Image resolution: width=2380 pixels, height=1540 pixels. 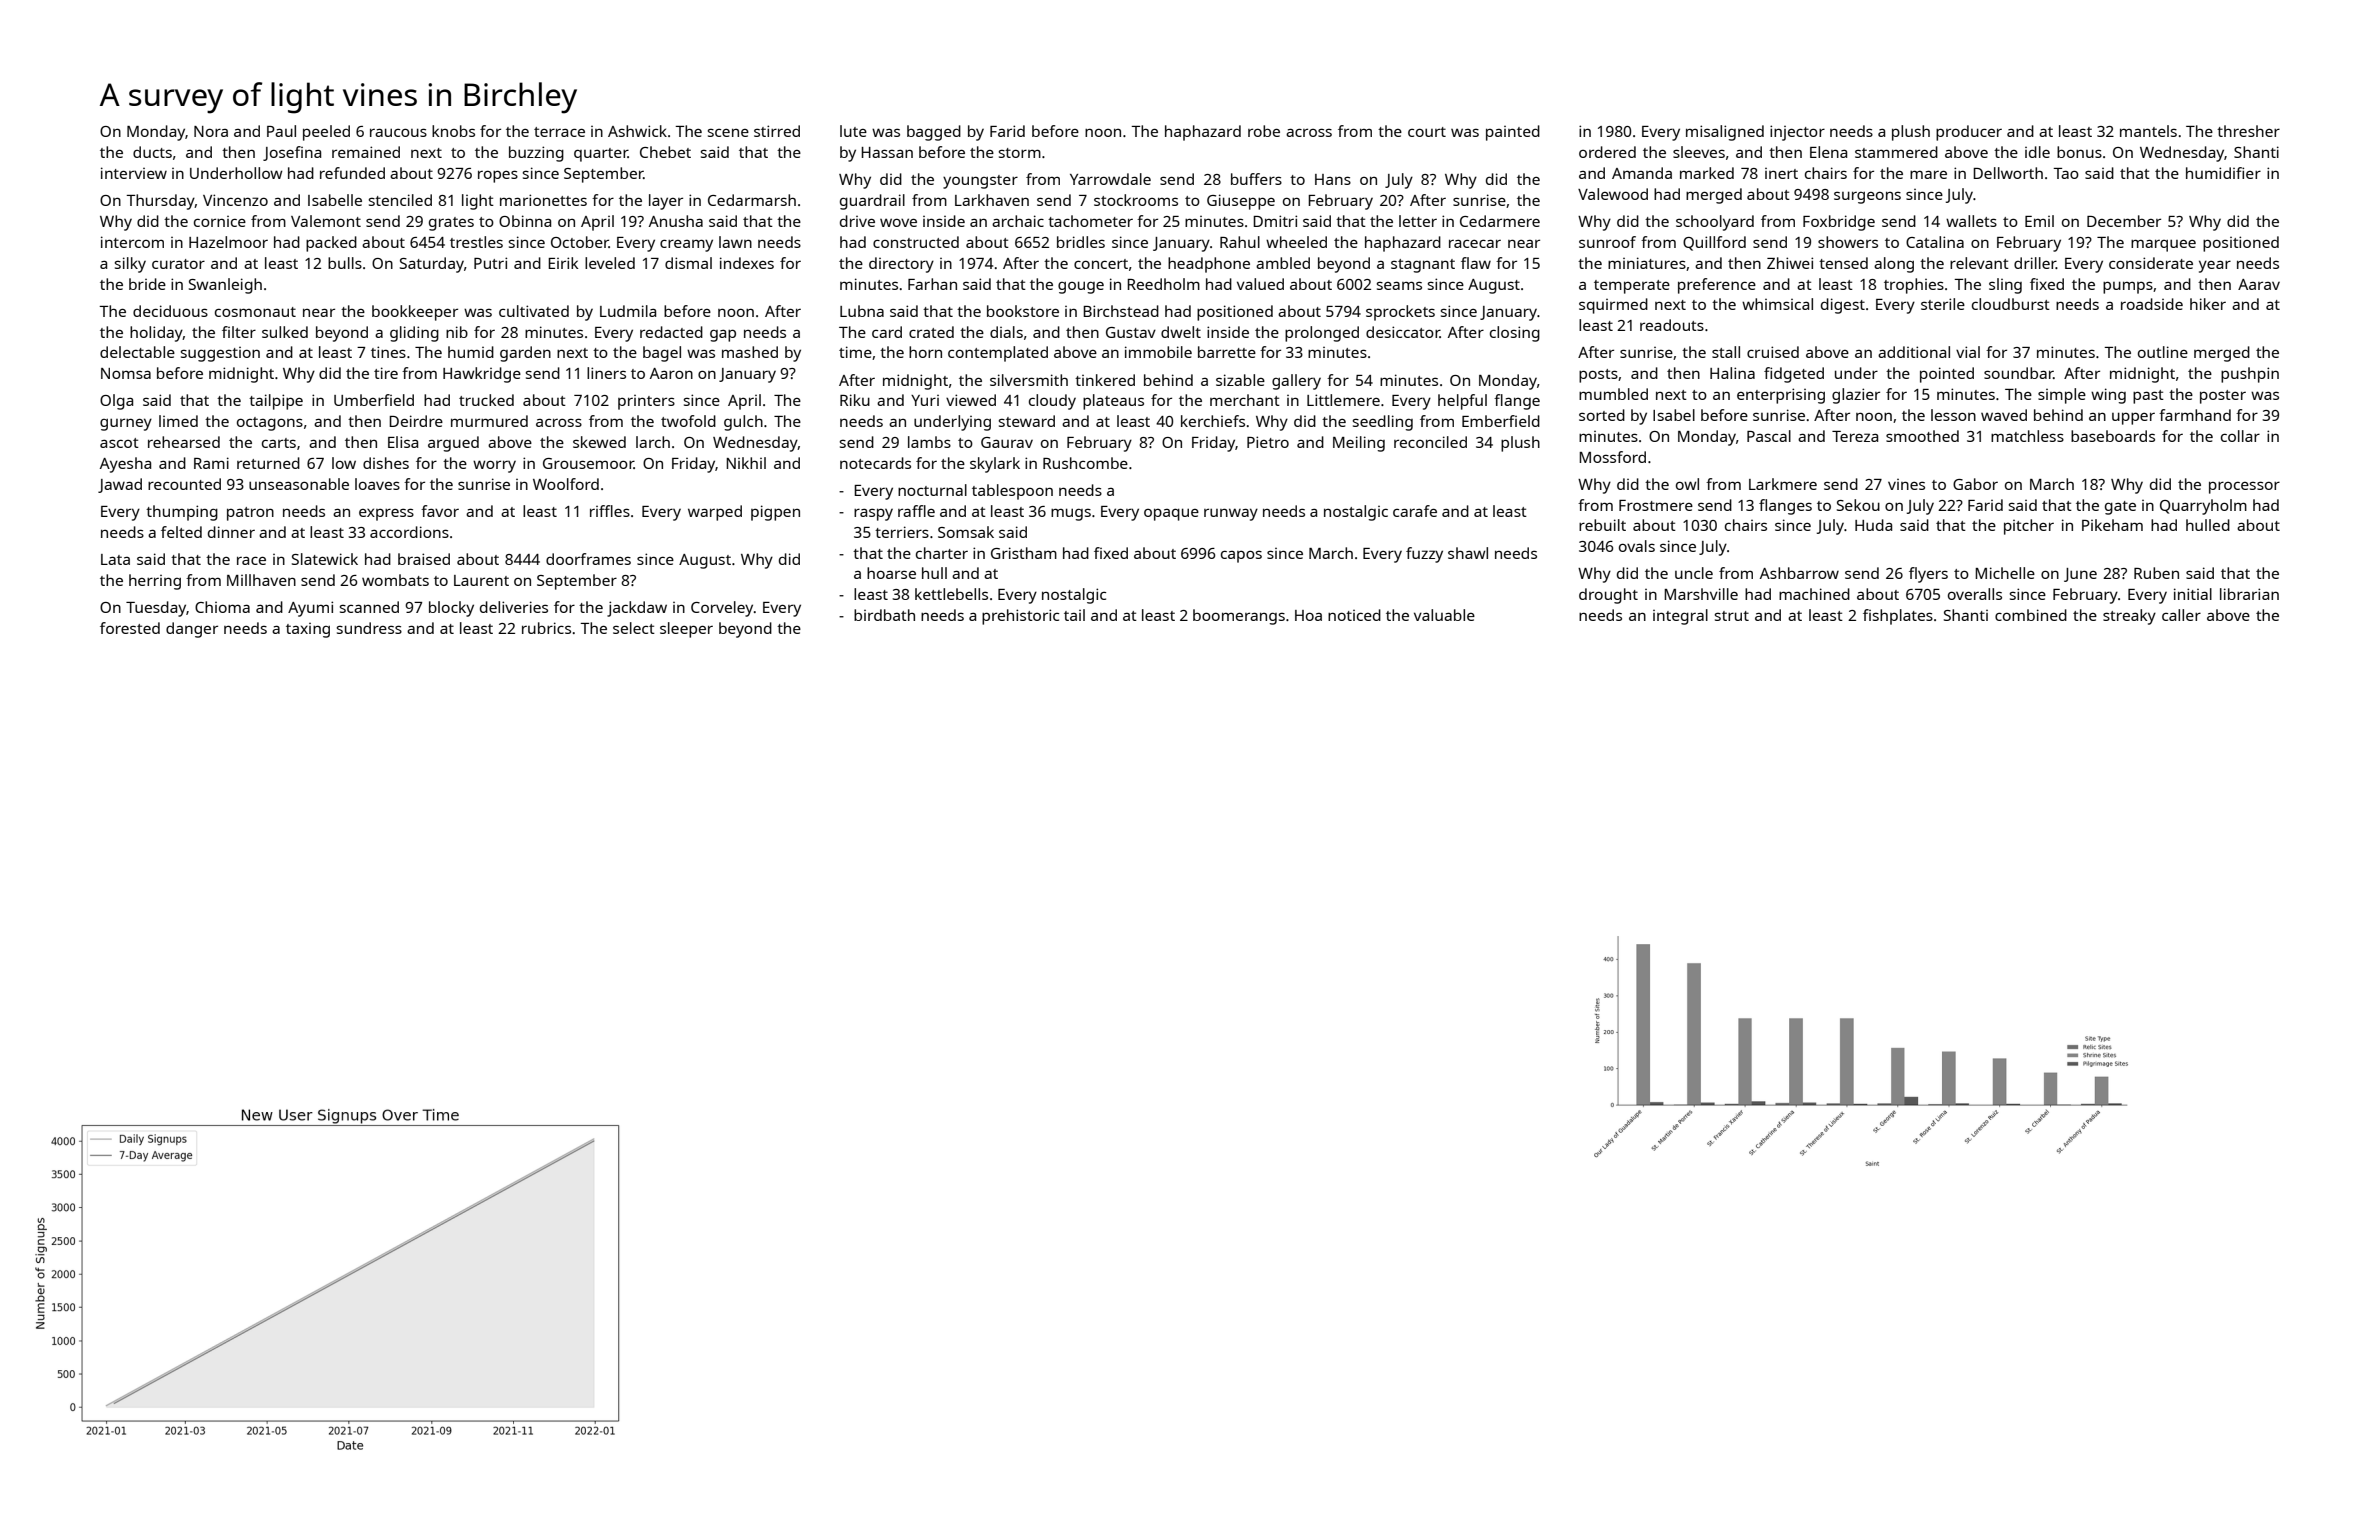 I want to click on rubrics, so click(x=546, y=628).
